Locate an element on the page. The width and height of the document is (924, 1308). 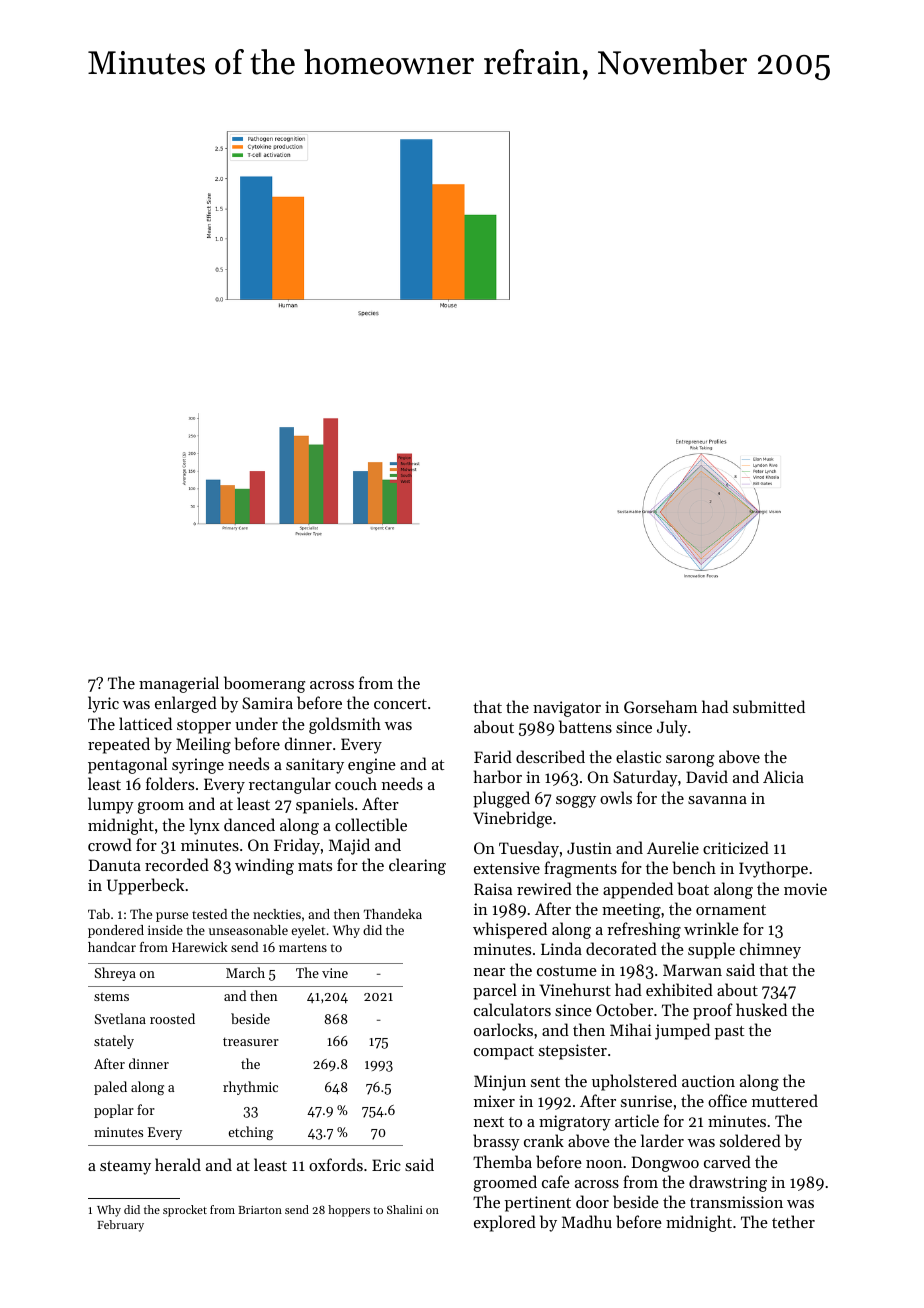
managerial is located at coordinates (179, 684).
